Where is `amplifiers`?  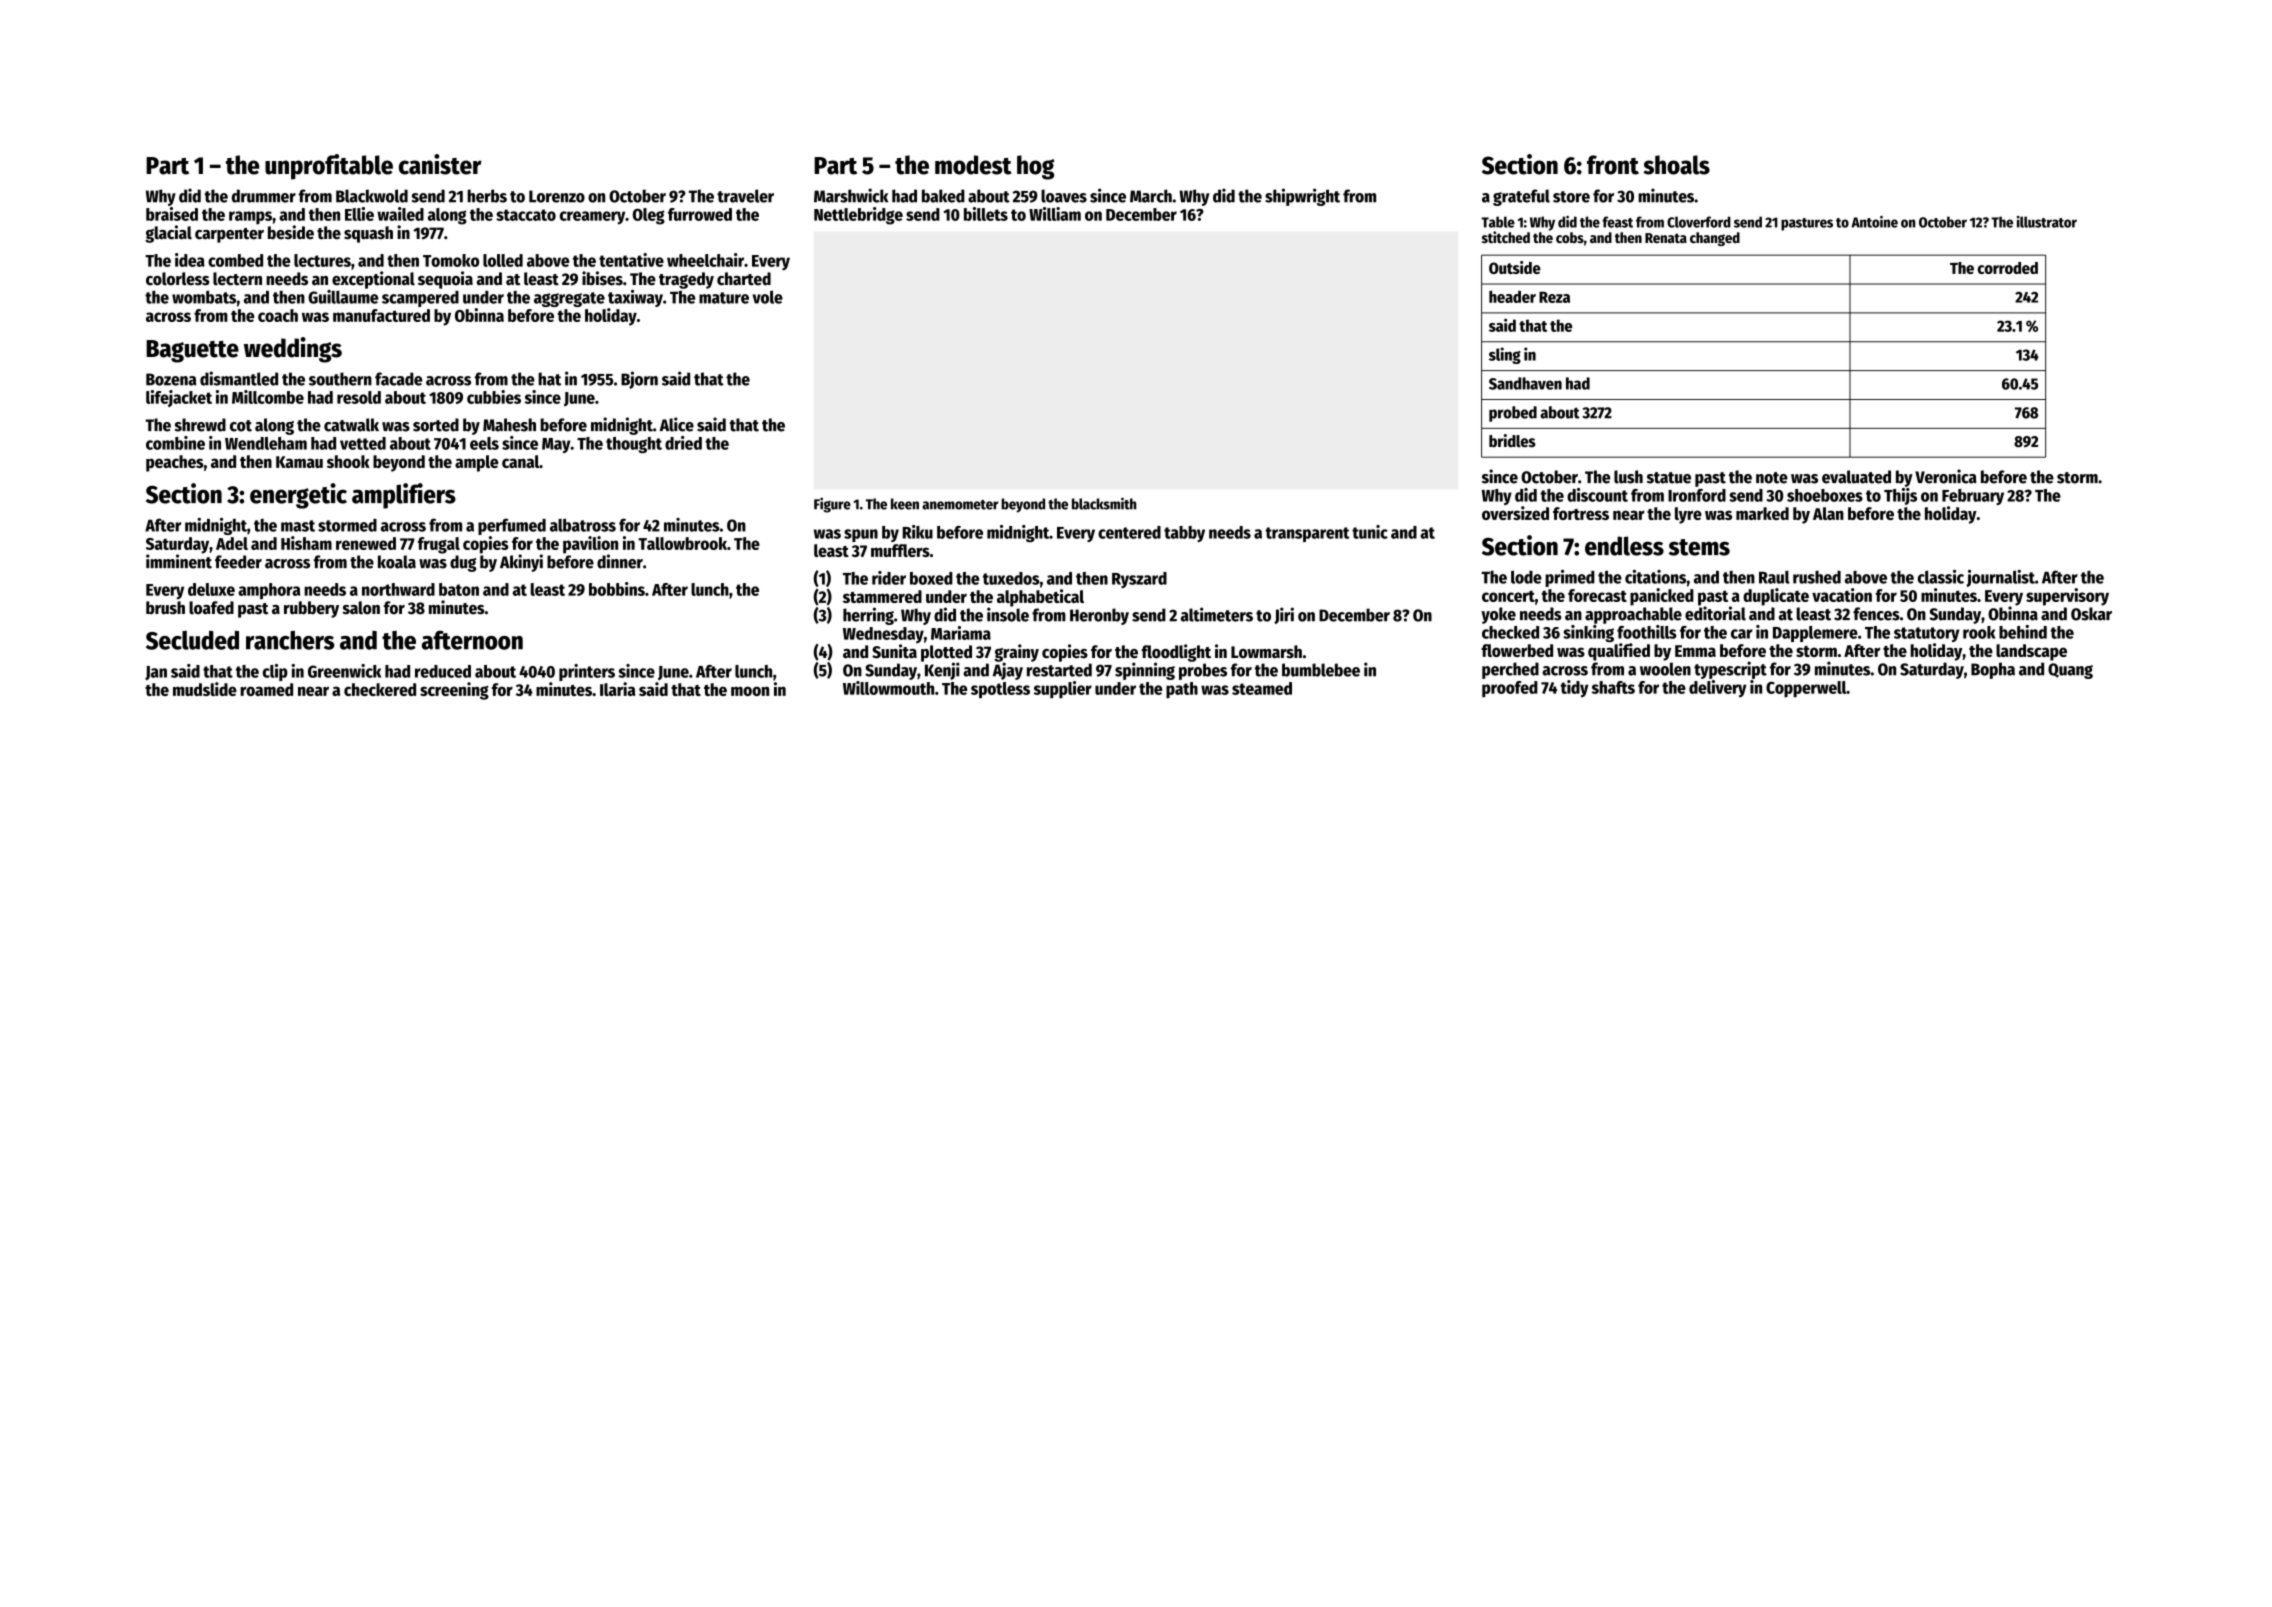
amplifiers is located at coordinates (404, 496).
